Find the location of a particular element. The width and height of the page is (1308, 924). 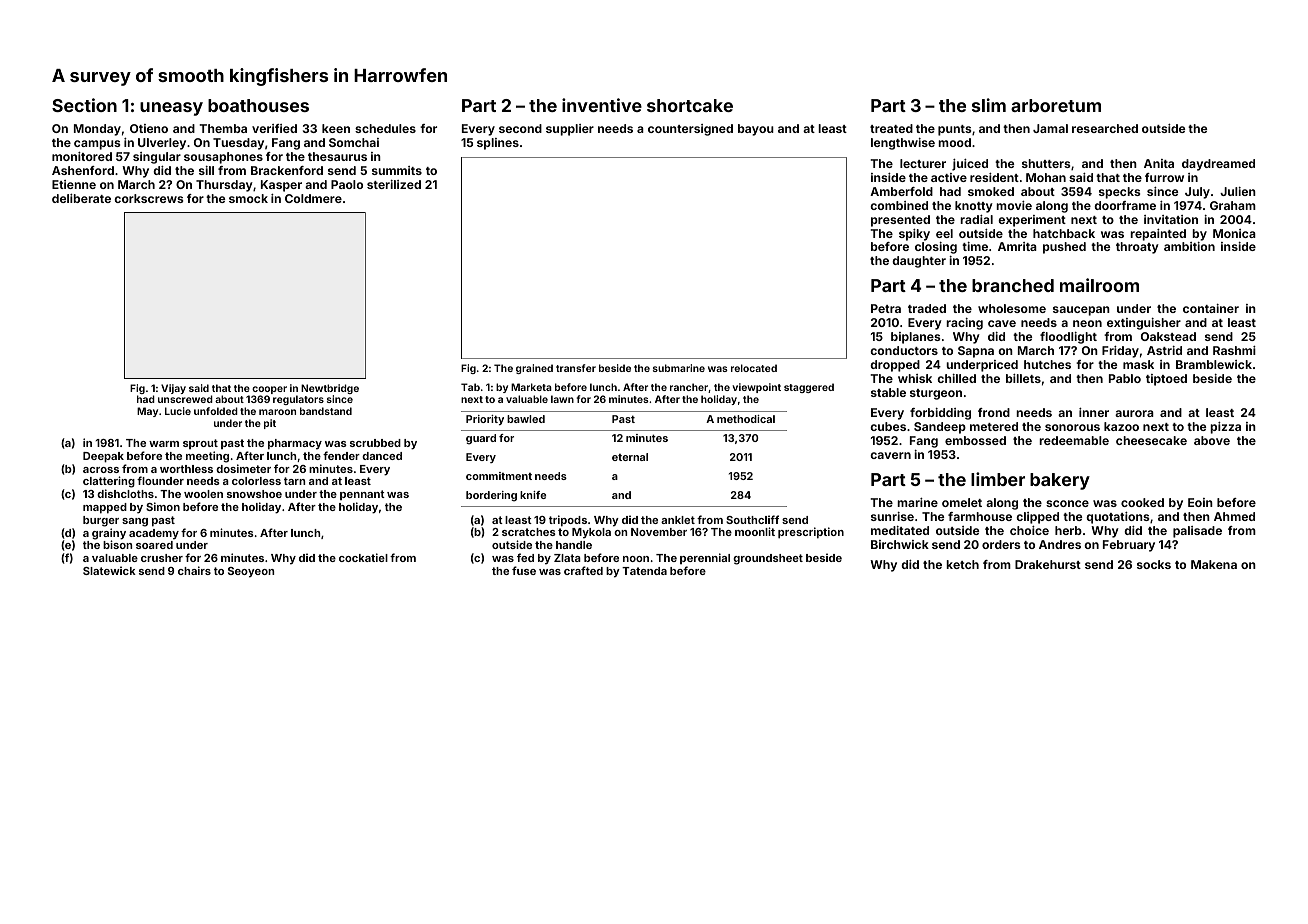

pennant is located at coordinates (362, 495).
